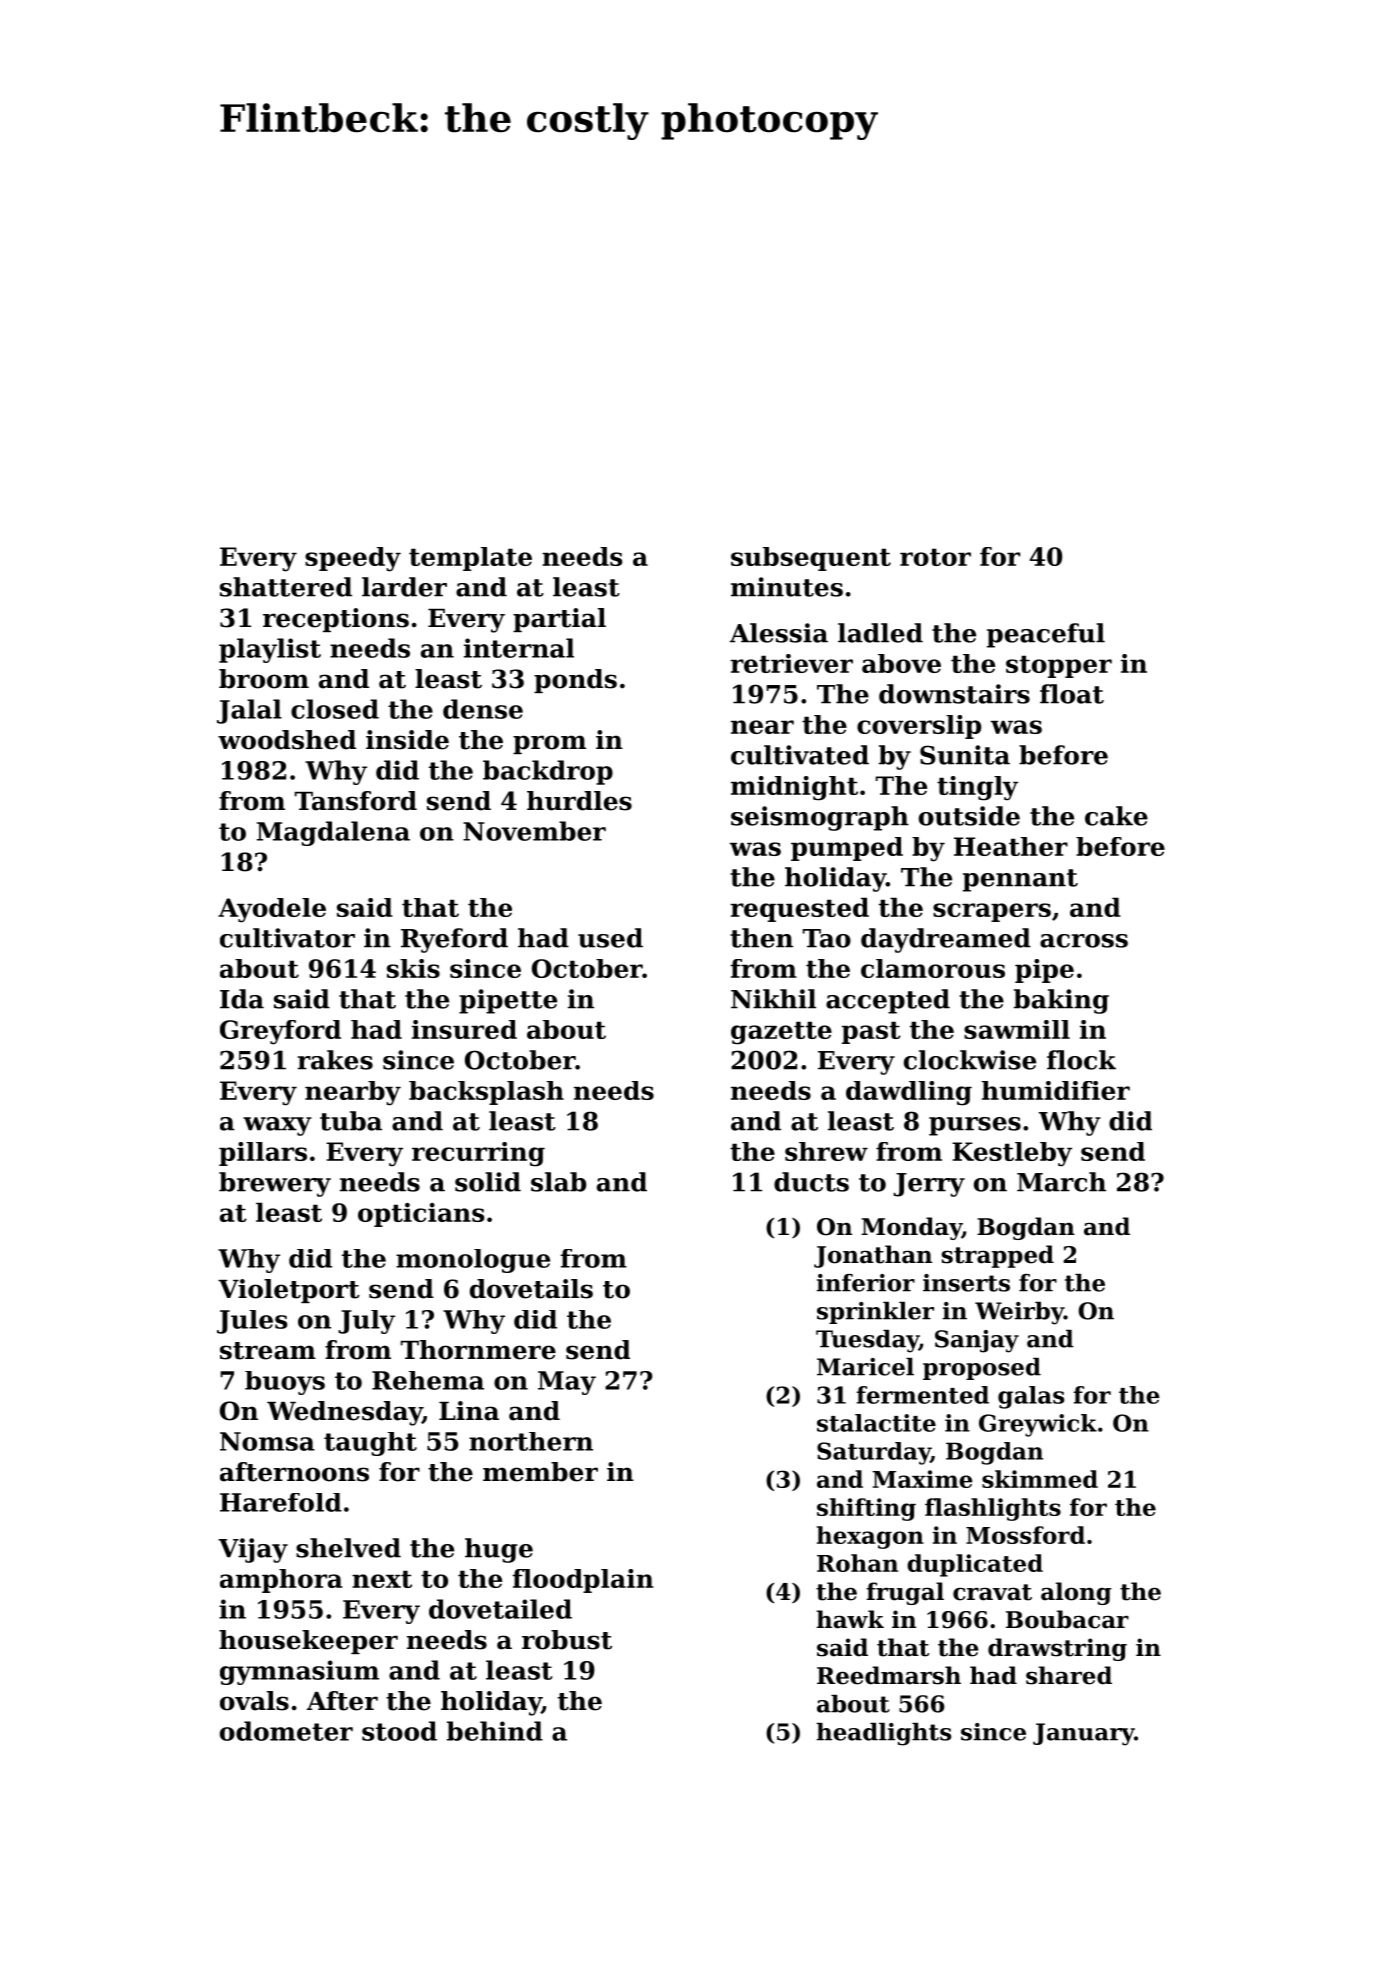 This image has width=1386, height=1969. I want to click on March, so click(1061, 1182).
